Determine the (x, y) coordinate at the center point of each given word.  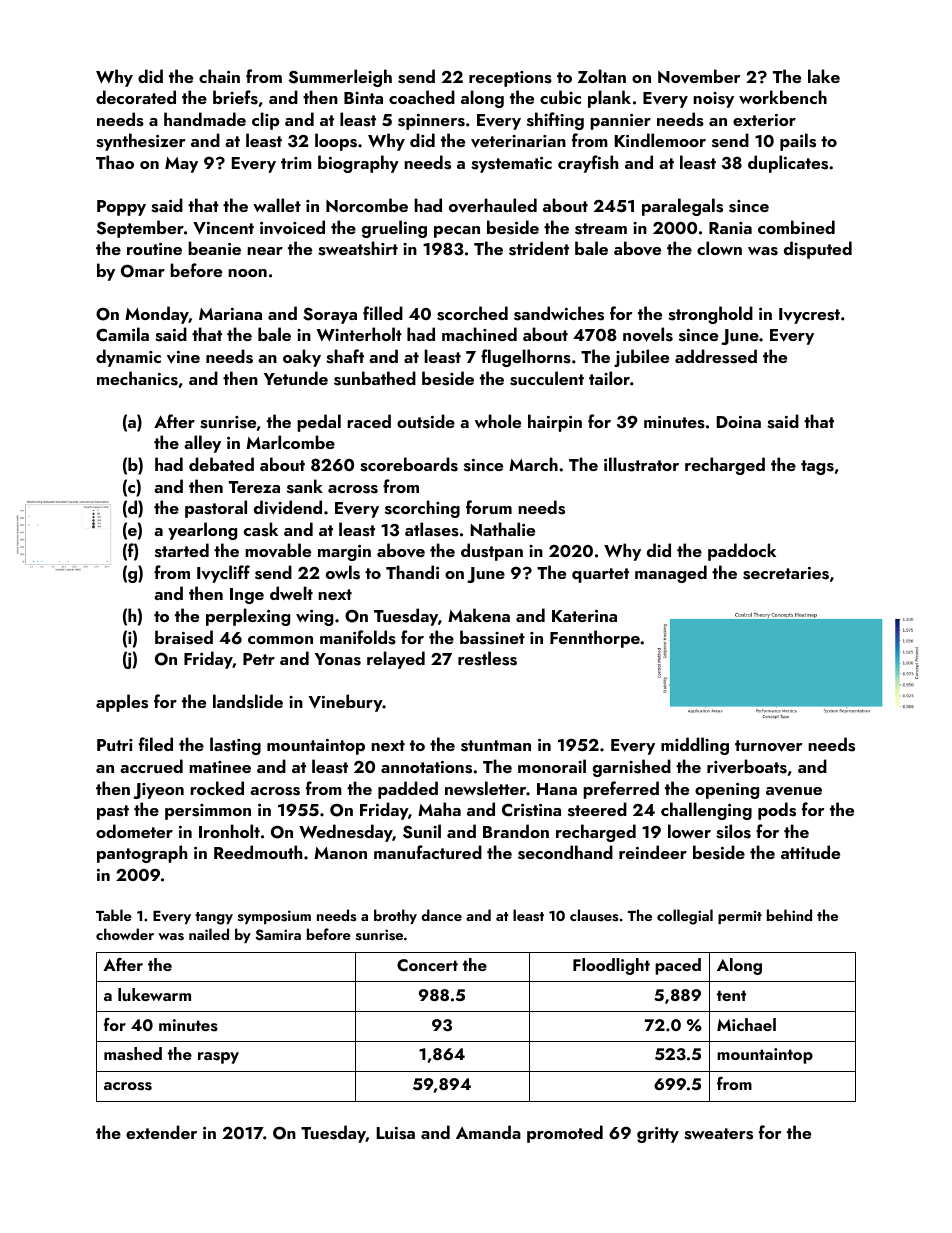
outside (426, 421)
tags (817, 467)
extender (161, 1132)
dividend (288, 507)
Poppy (121, 208)
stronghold (710, 315)
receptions (510, 79)
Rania (730, 228)
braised (184, 637)
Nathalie (503, 529)
